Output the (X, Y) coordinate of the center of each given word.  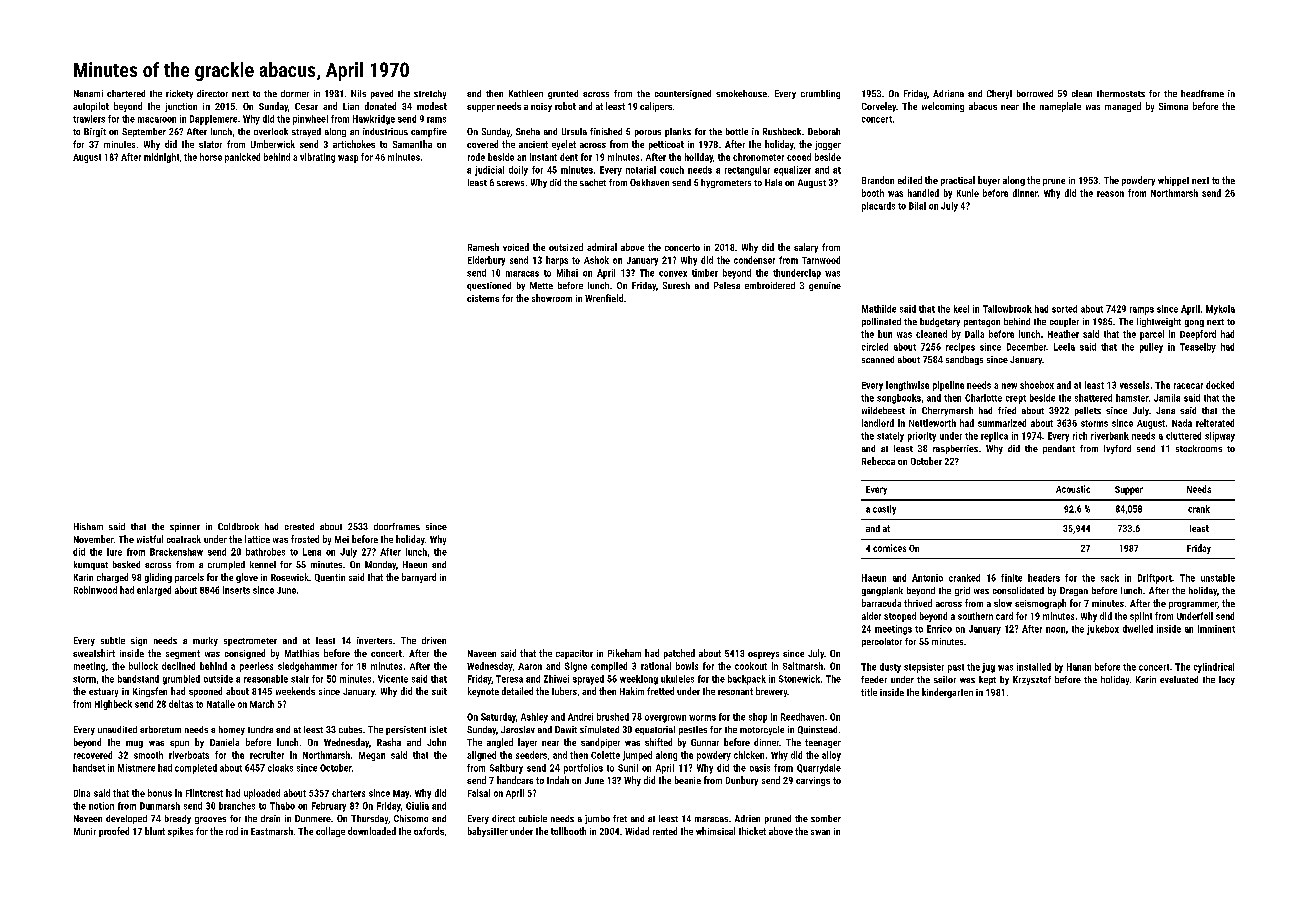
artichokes (354, 144)
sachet (593, 182)
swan (820, 832)
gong (1194, 323)
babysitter (488, 832)
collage (330, 832)
